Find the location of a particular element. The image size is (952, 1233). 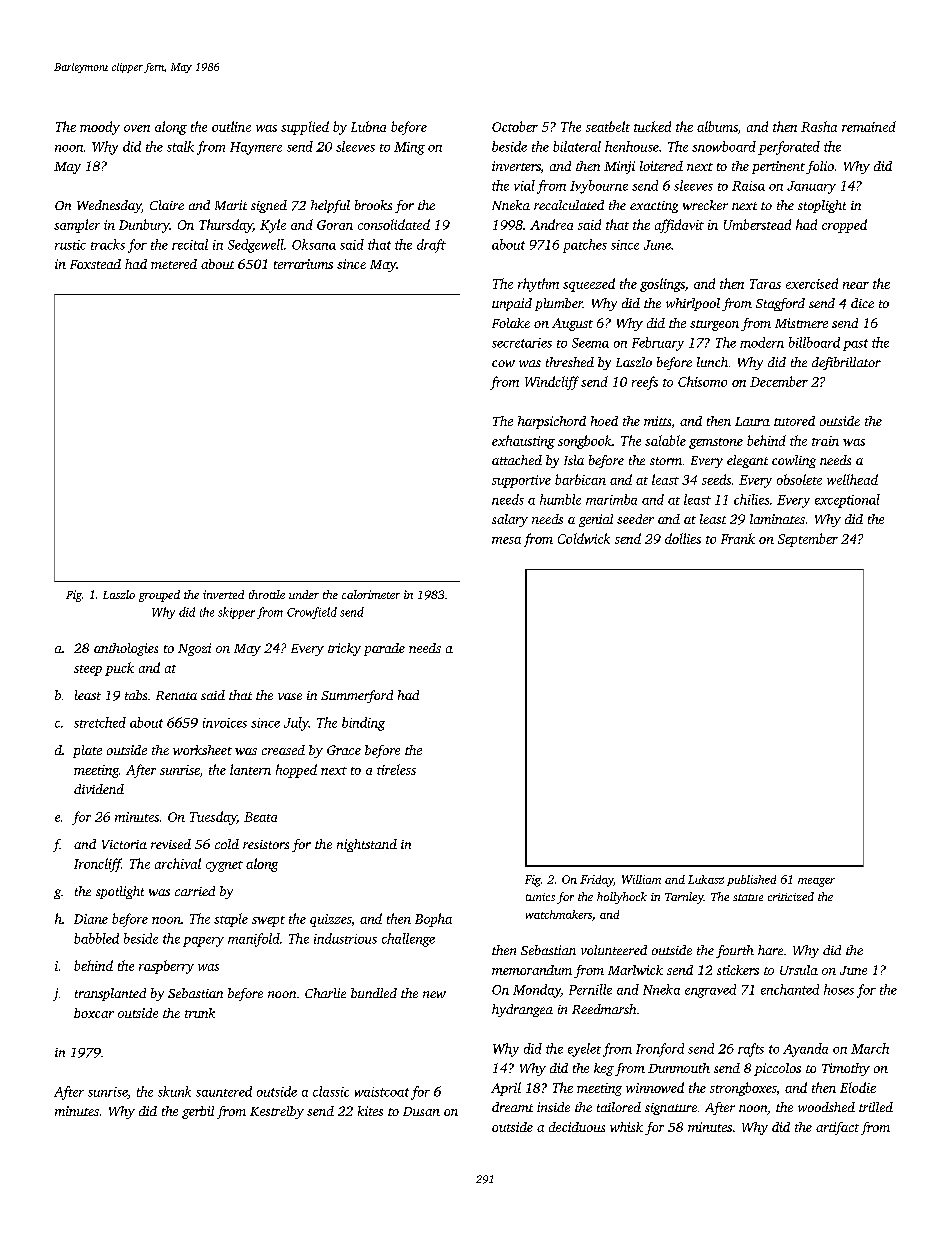

snowboard is located at coordinates (724, 146).
